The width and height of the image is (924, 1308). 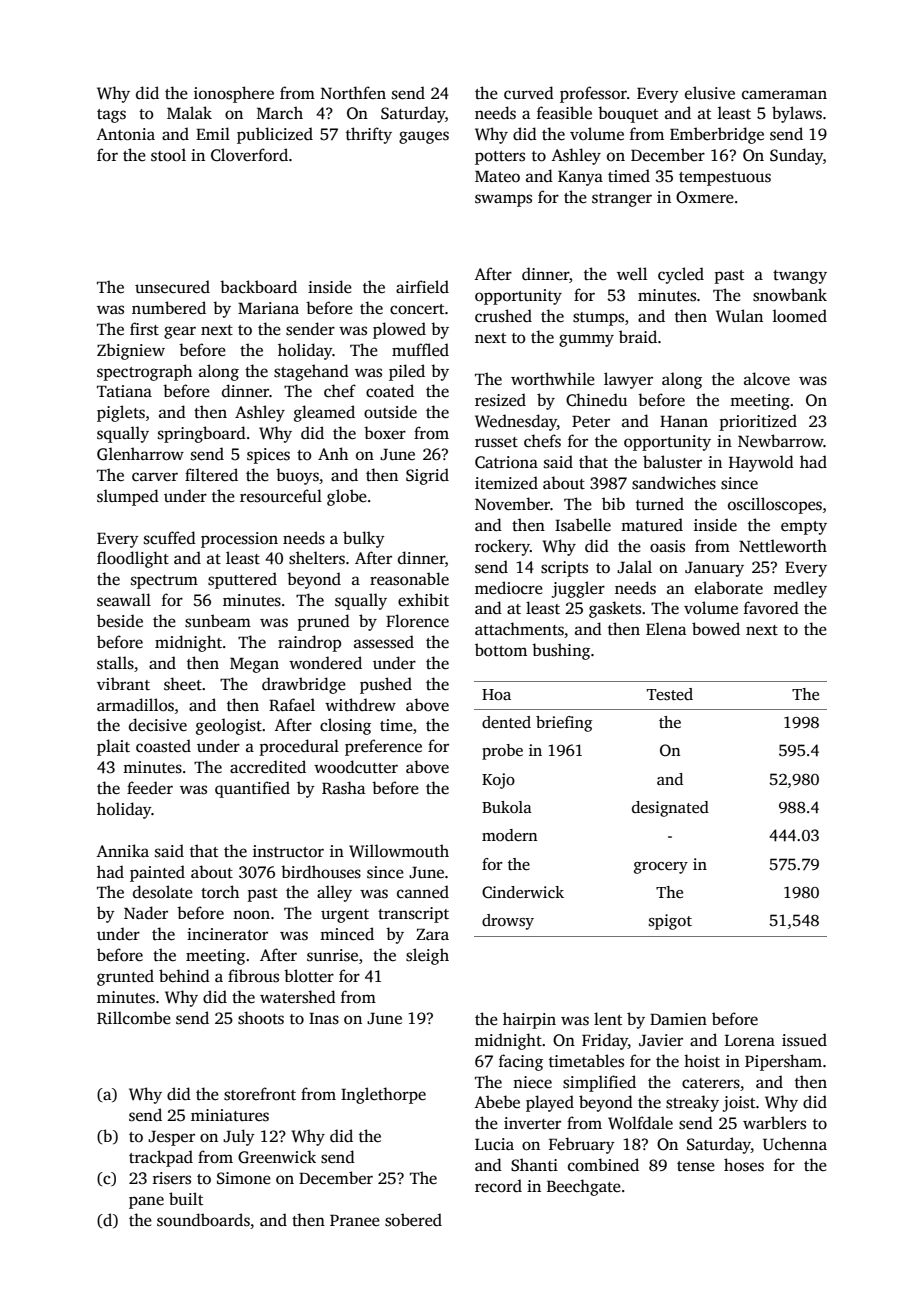 I want to click on Greenwick, so click(x=277, y=1157).
